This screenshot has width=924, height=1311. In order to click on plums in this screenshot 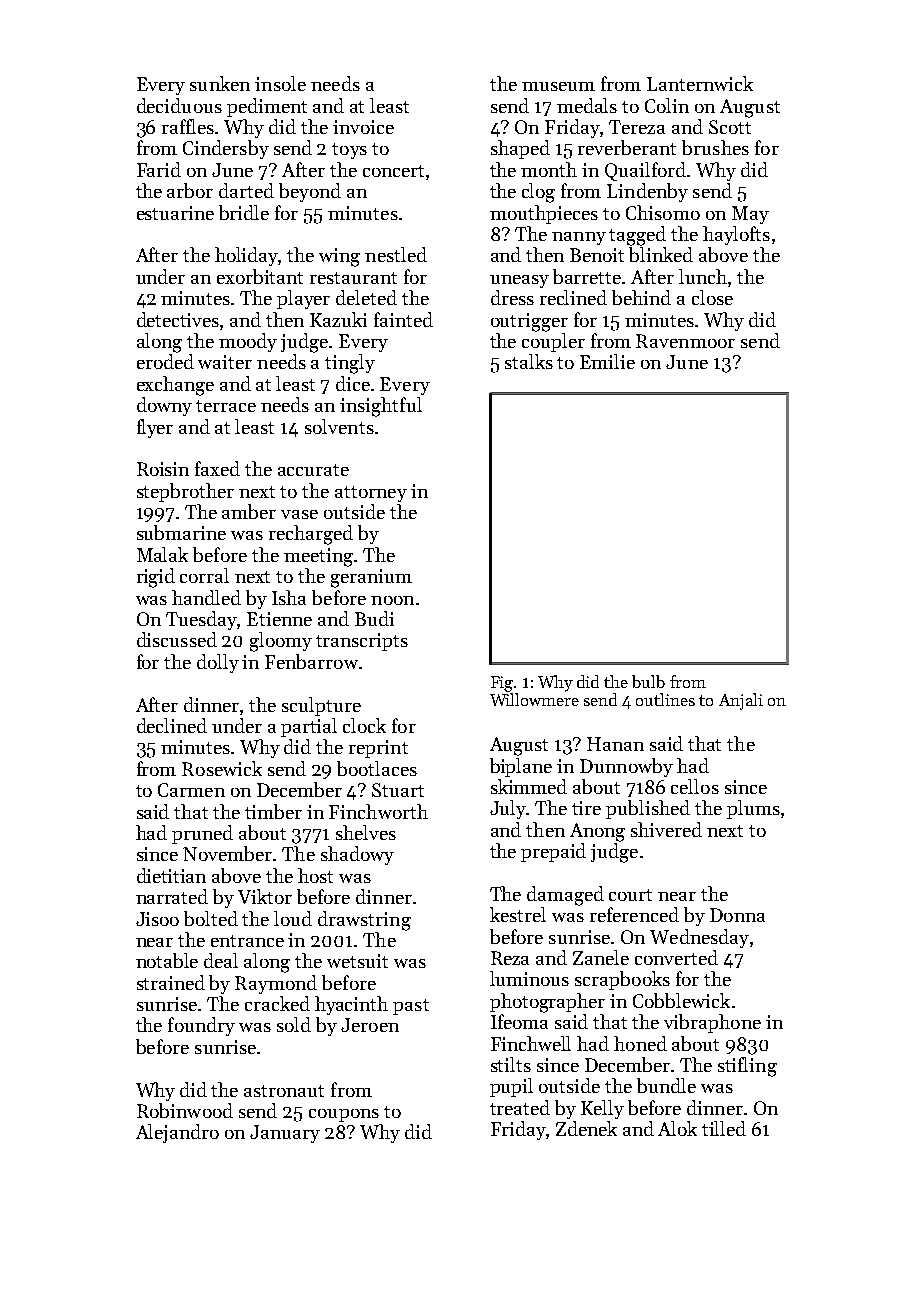, I will do `click(753, 809)`.
